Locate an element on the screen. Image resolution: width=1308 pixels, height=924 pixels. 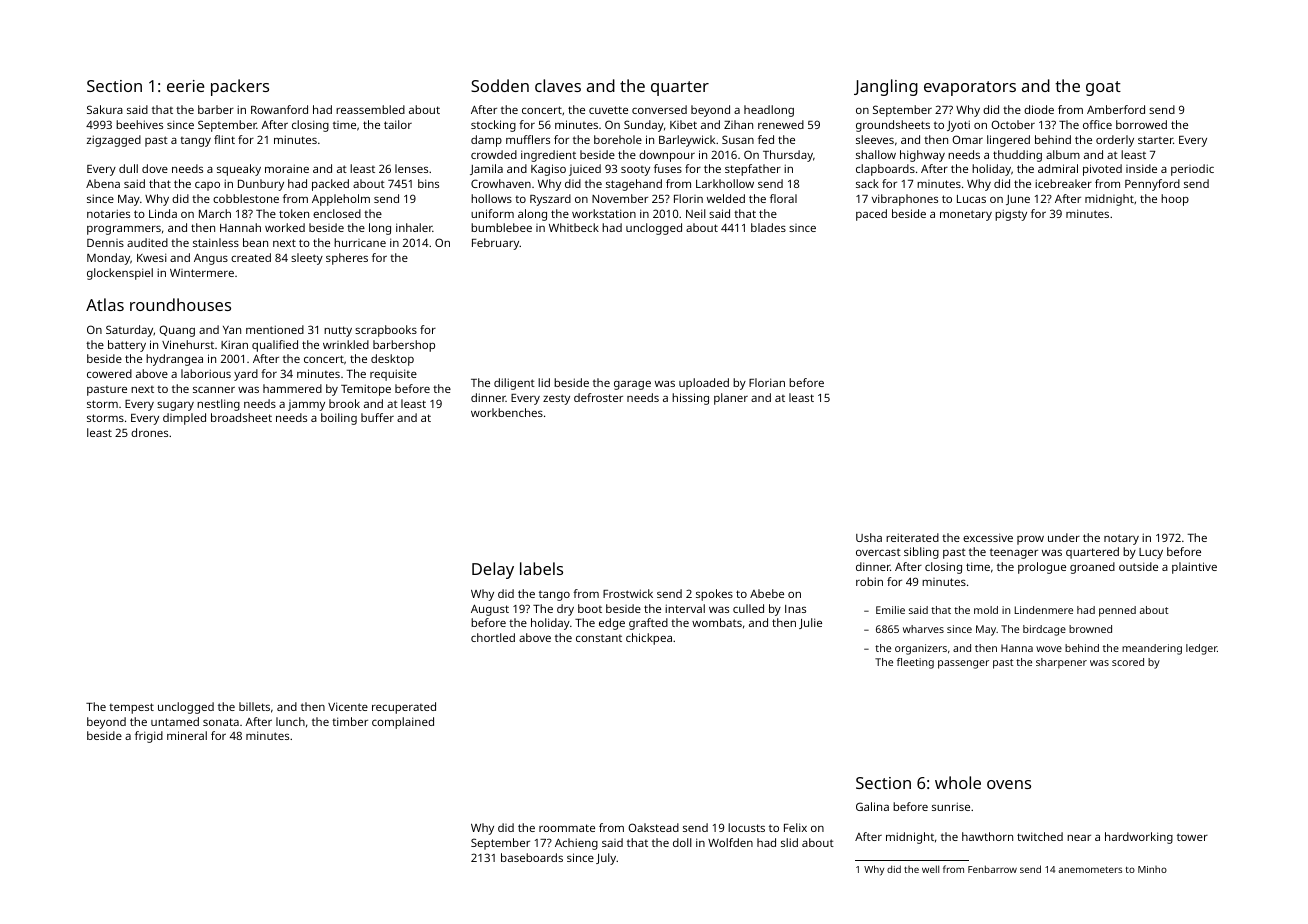
audited is located at coordinates (147, 242).
